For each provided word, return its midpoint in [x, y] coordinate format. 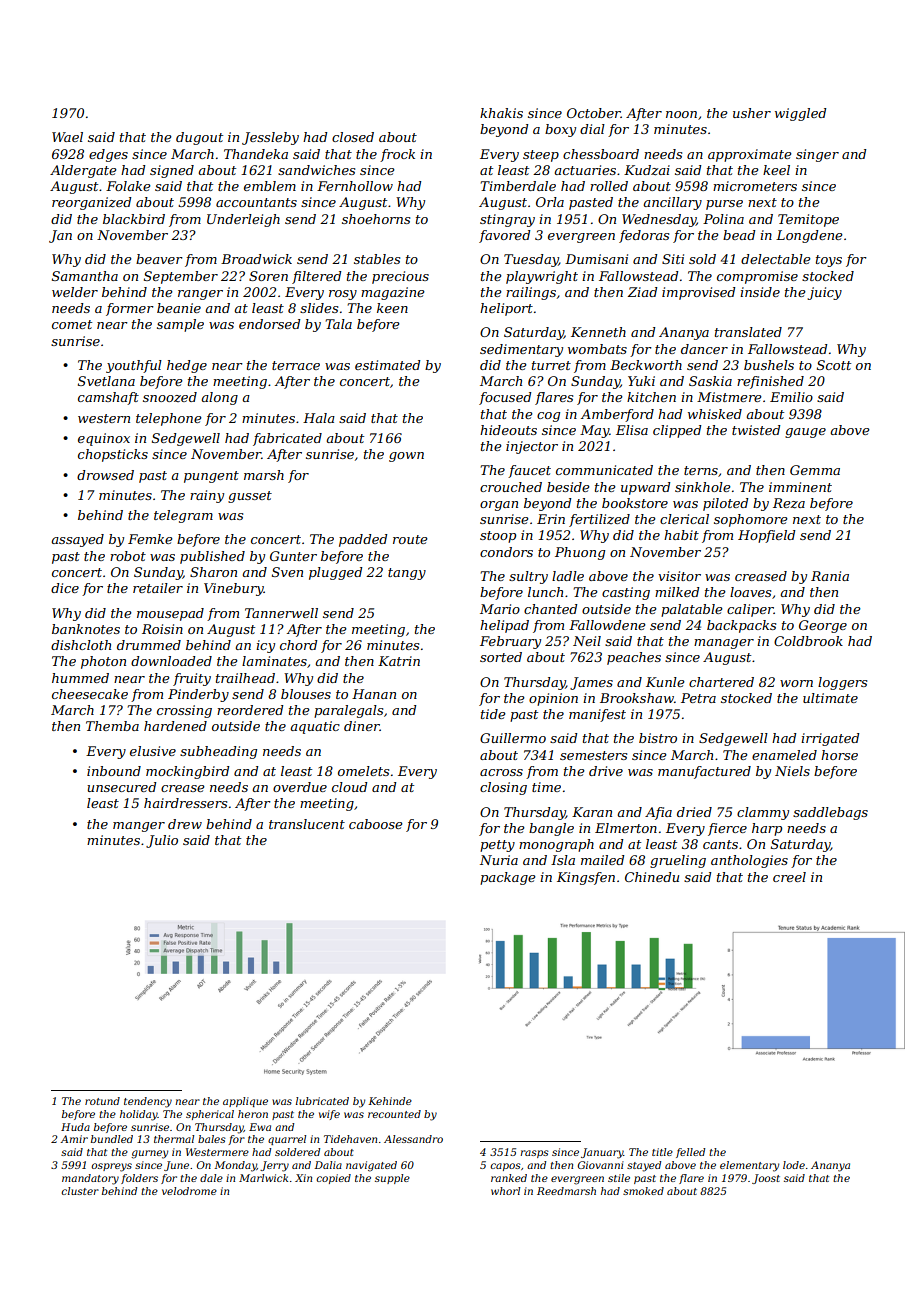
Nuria [499, 860]
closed [353, 137]
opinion [553, 699]
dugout [199, 138]
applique [245, 1102]
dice [65, 588]
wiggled [800, 114]
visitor [679, 576]
